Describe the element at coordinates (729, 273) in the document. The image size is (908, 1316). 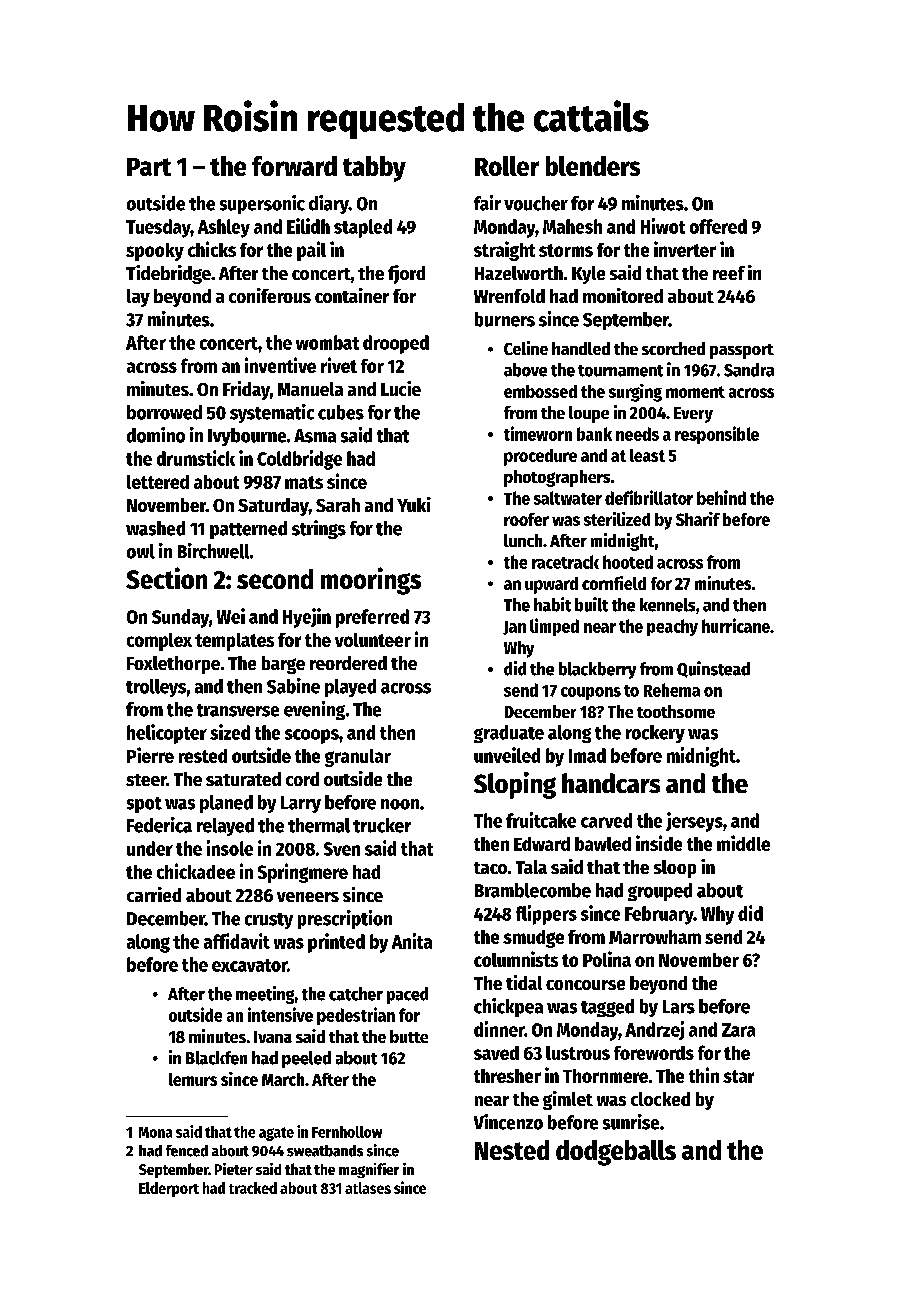
I see `reef` at that location.
